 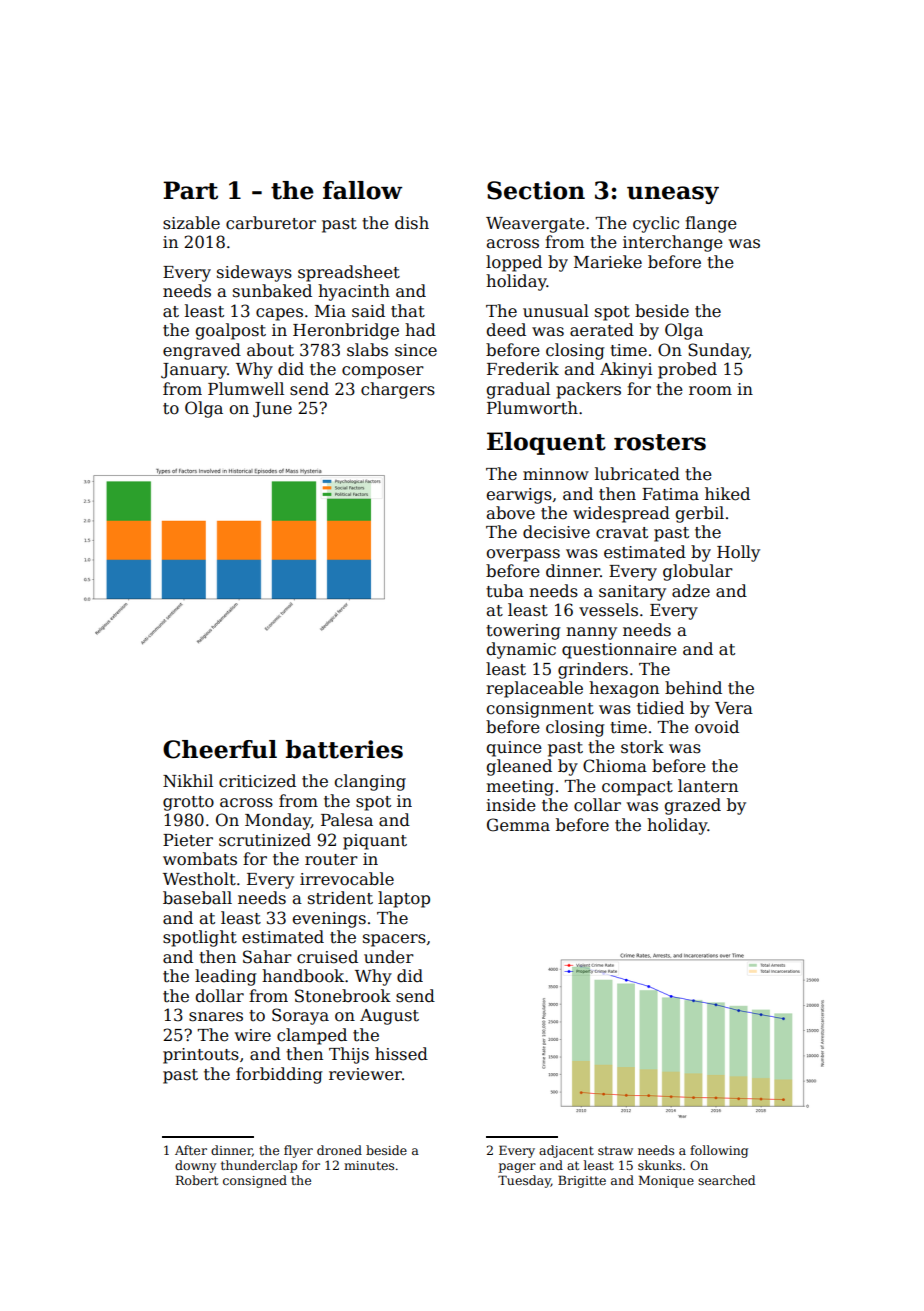 I want to click on engraved, so click(x=202, y=351).
